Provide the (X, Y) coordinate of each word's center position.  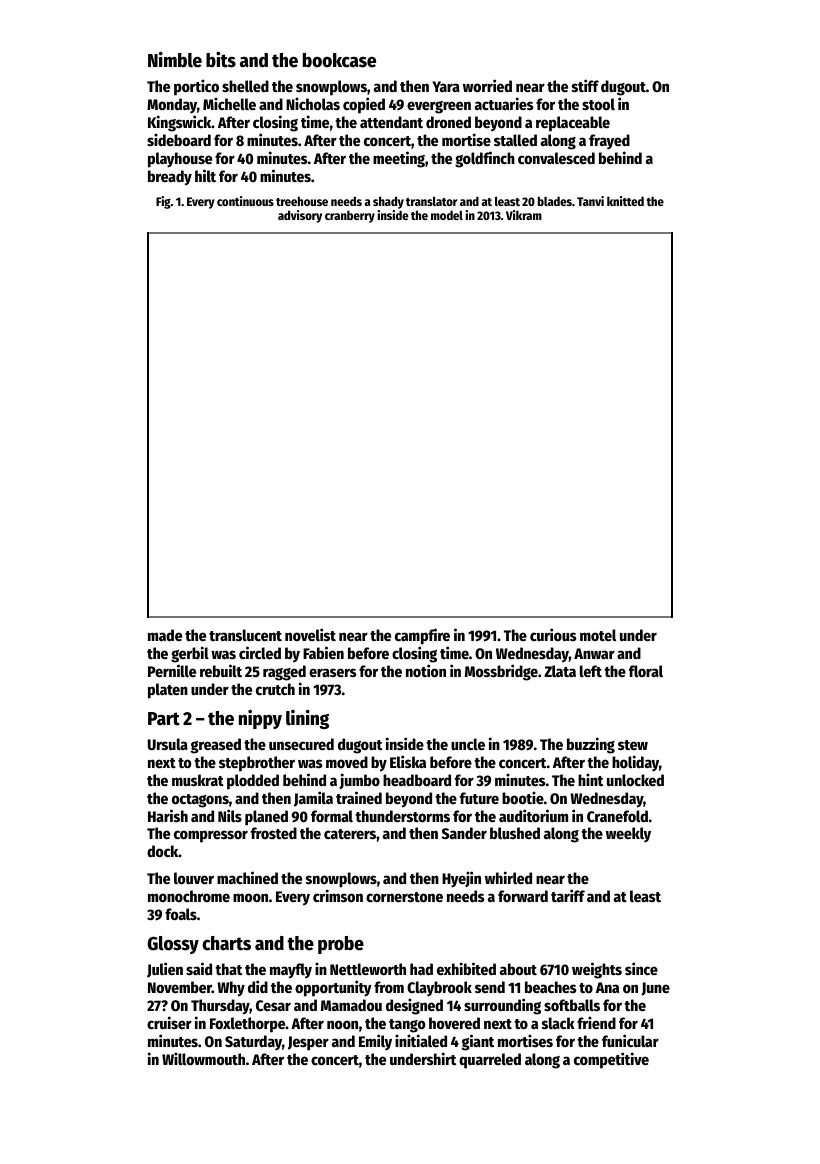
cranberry (350, 217)
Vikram (524, 215)
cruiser (169, 1022)
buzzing (591, 745)
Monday (172, 105)
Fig (163, 202)
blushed (515, 833)
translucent (245, 635)
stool (598, 104)
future (479, 798)
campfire (422, 636)
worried (487, 85)
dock (163, 851)
